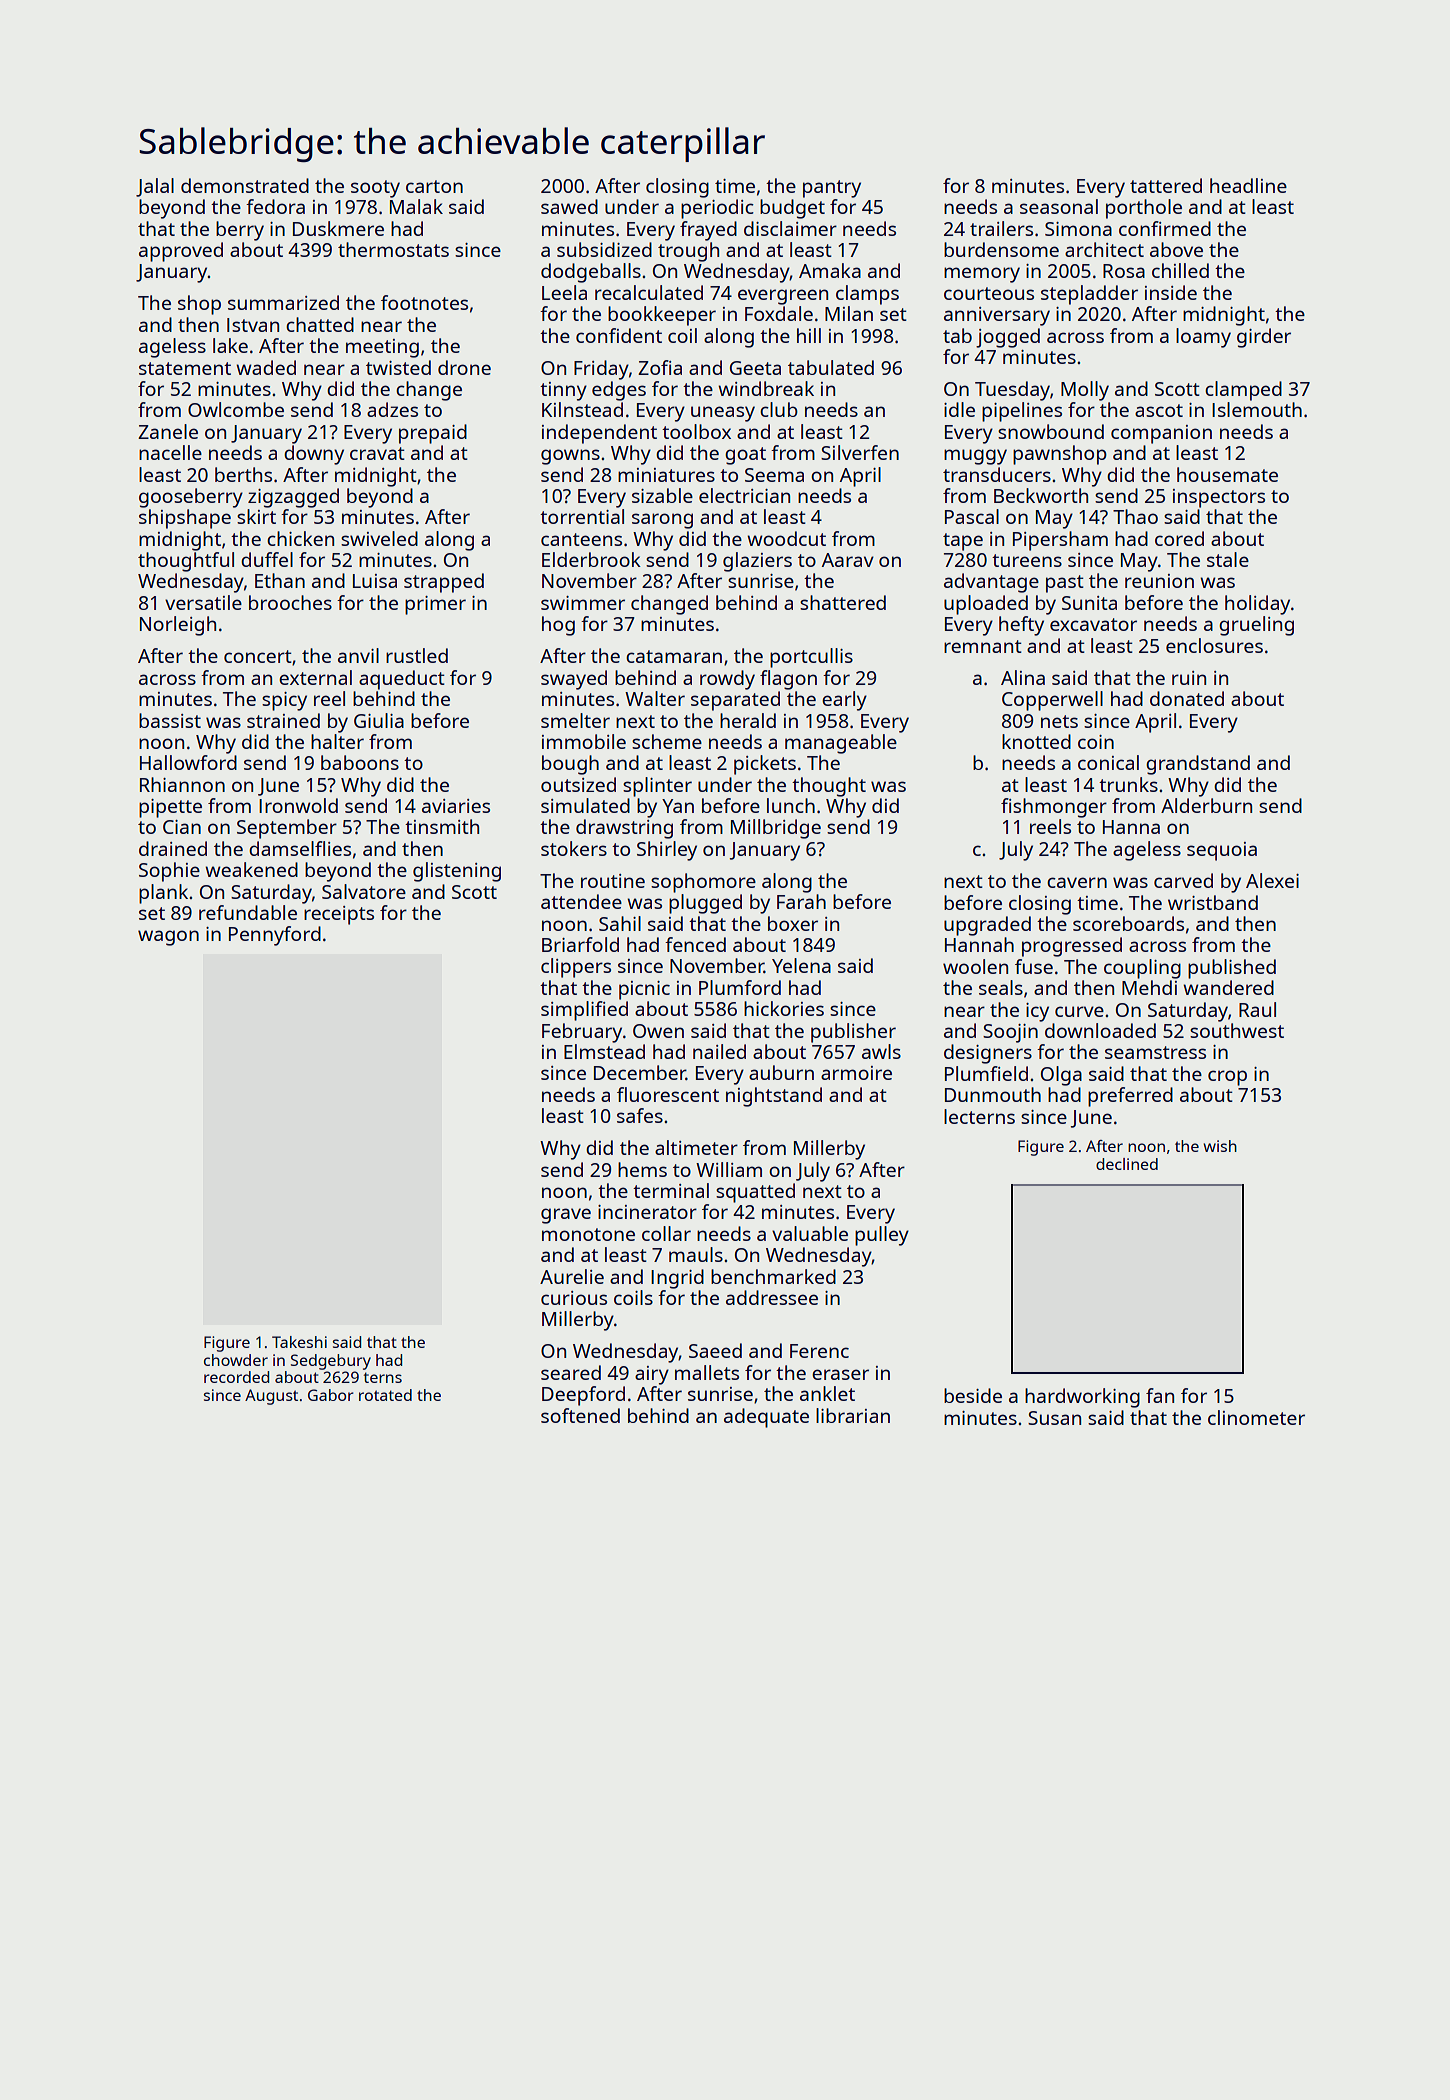 This page has height=2100, width=1450. Describe the element at coordinates (1061, 1076) in the page. I see `Olga` at that location.
